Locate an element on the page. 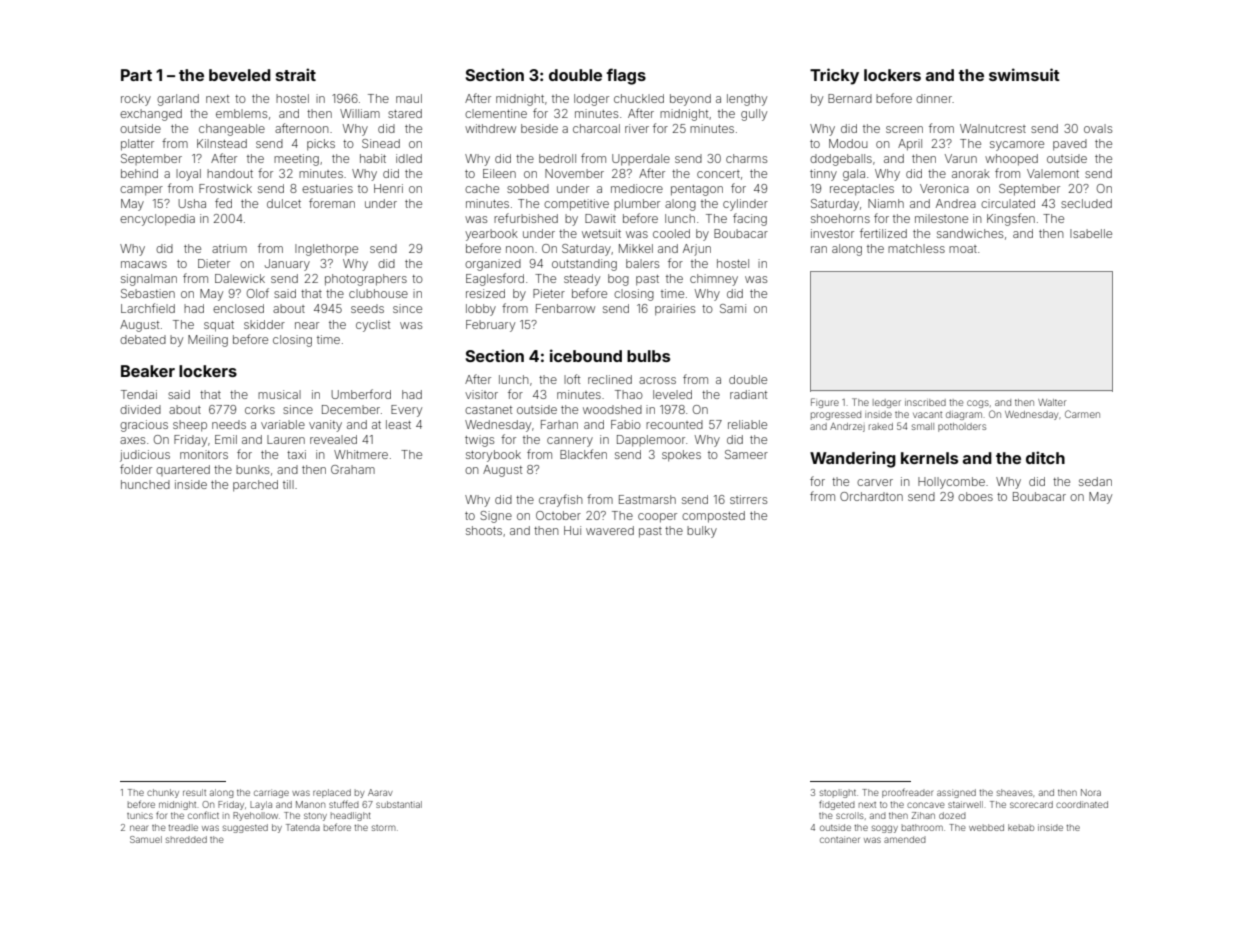 This document has height=952, width=1233. Tricky is located at coordinates (834, 76).
